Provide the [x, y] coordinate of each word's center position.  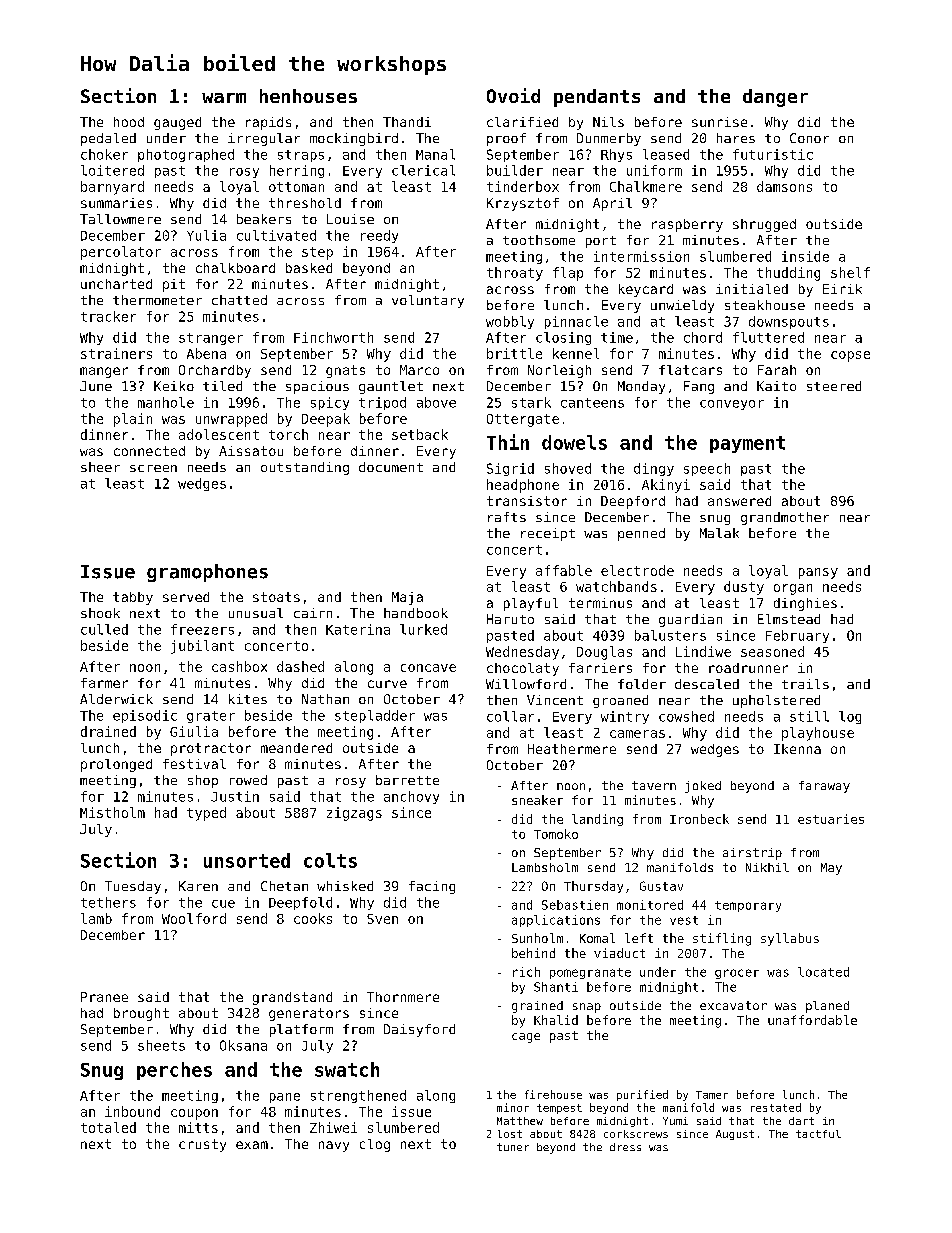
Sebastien [575, 905]
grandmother [785, 518]
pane [285, 1098]
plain [133, 420]
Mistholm [112, 812]
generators [309, 1014]
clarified [522, 122]
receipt [548, 534]
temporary [748, 906]
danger [775, 98]
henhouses [308, 96]
